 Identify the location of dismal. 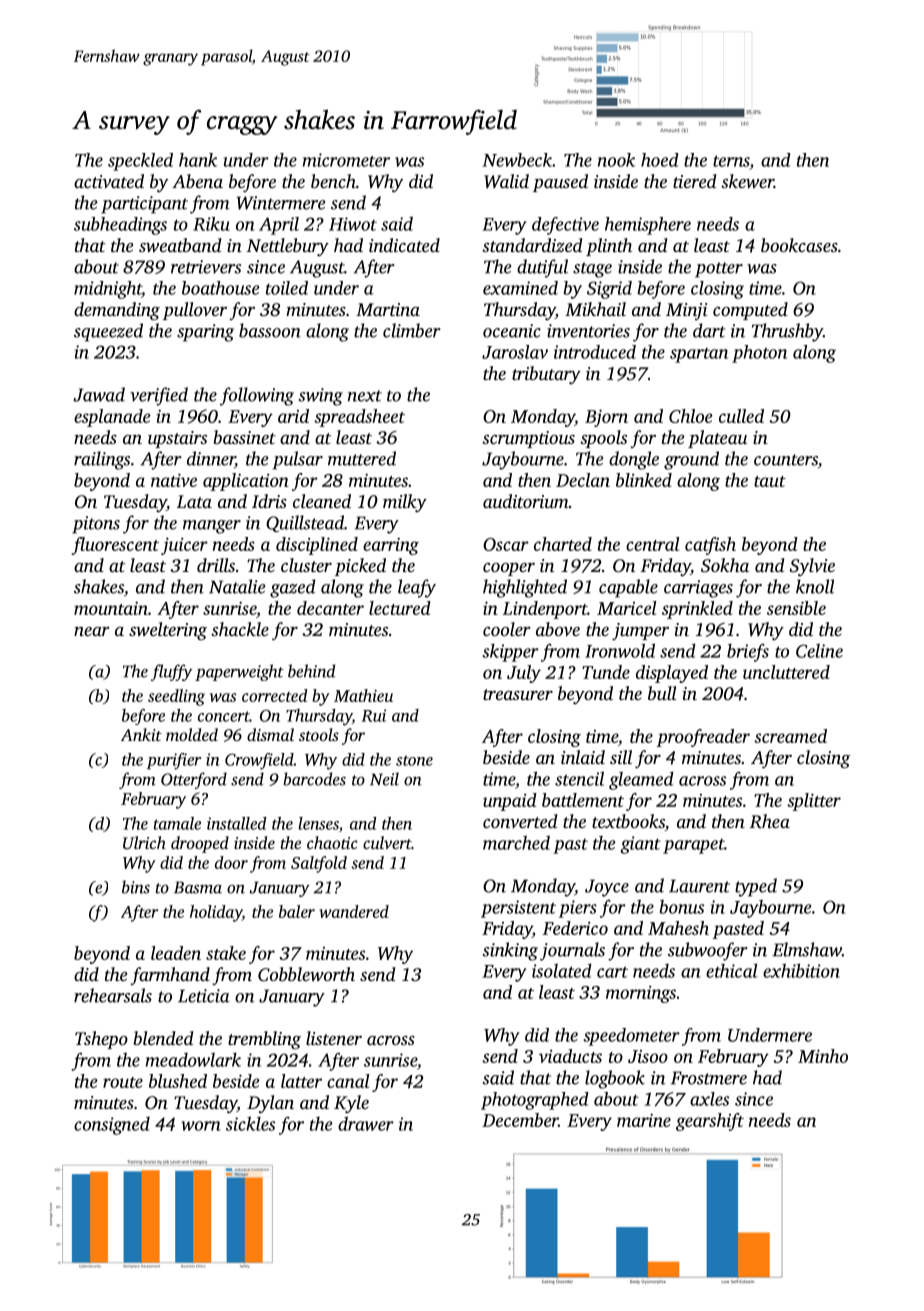
(270, 734).
